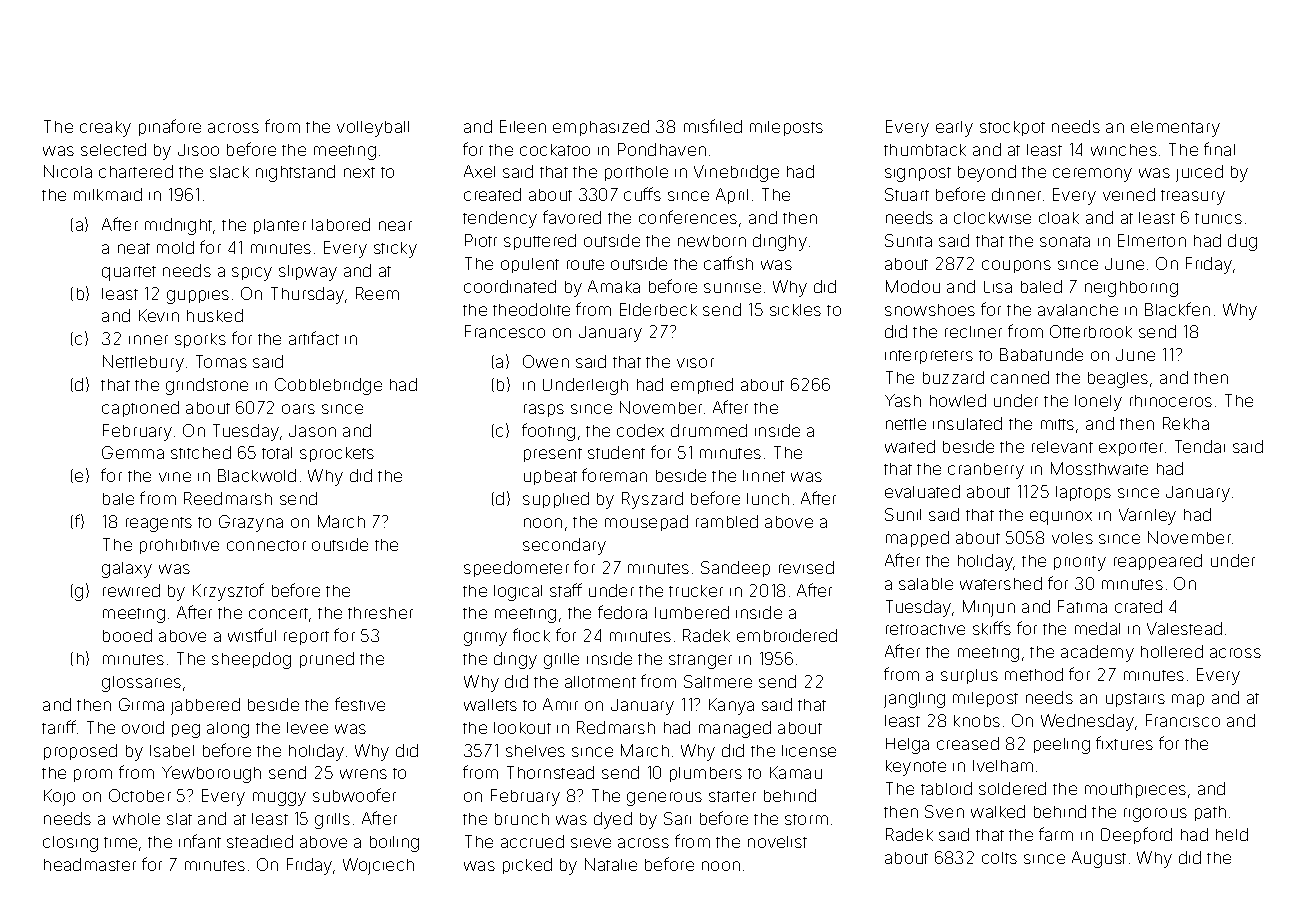 Image resolution: width=1308 pixels, height=924 pixels. Describe the element at coordinates (1135, 790) in the screenshot. I see `mouthpieces` at that location.
